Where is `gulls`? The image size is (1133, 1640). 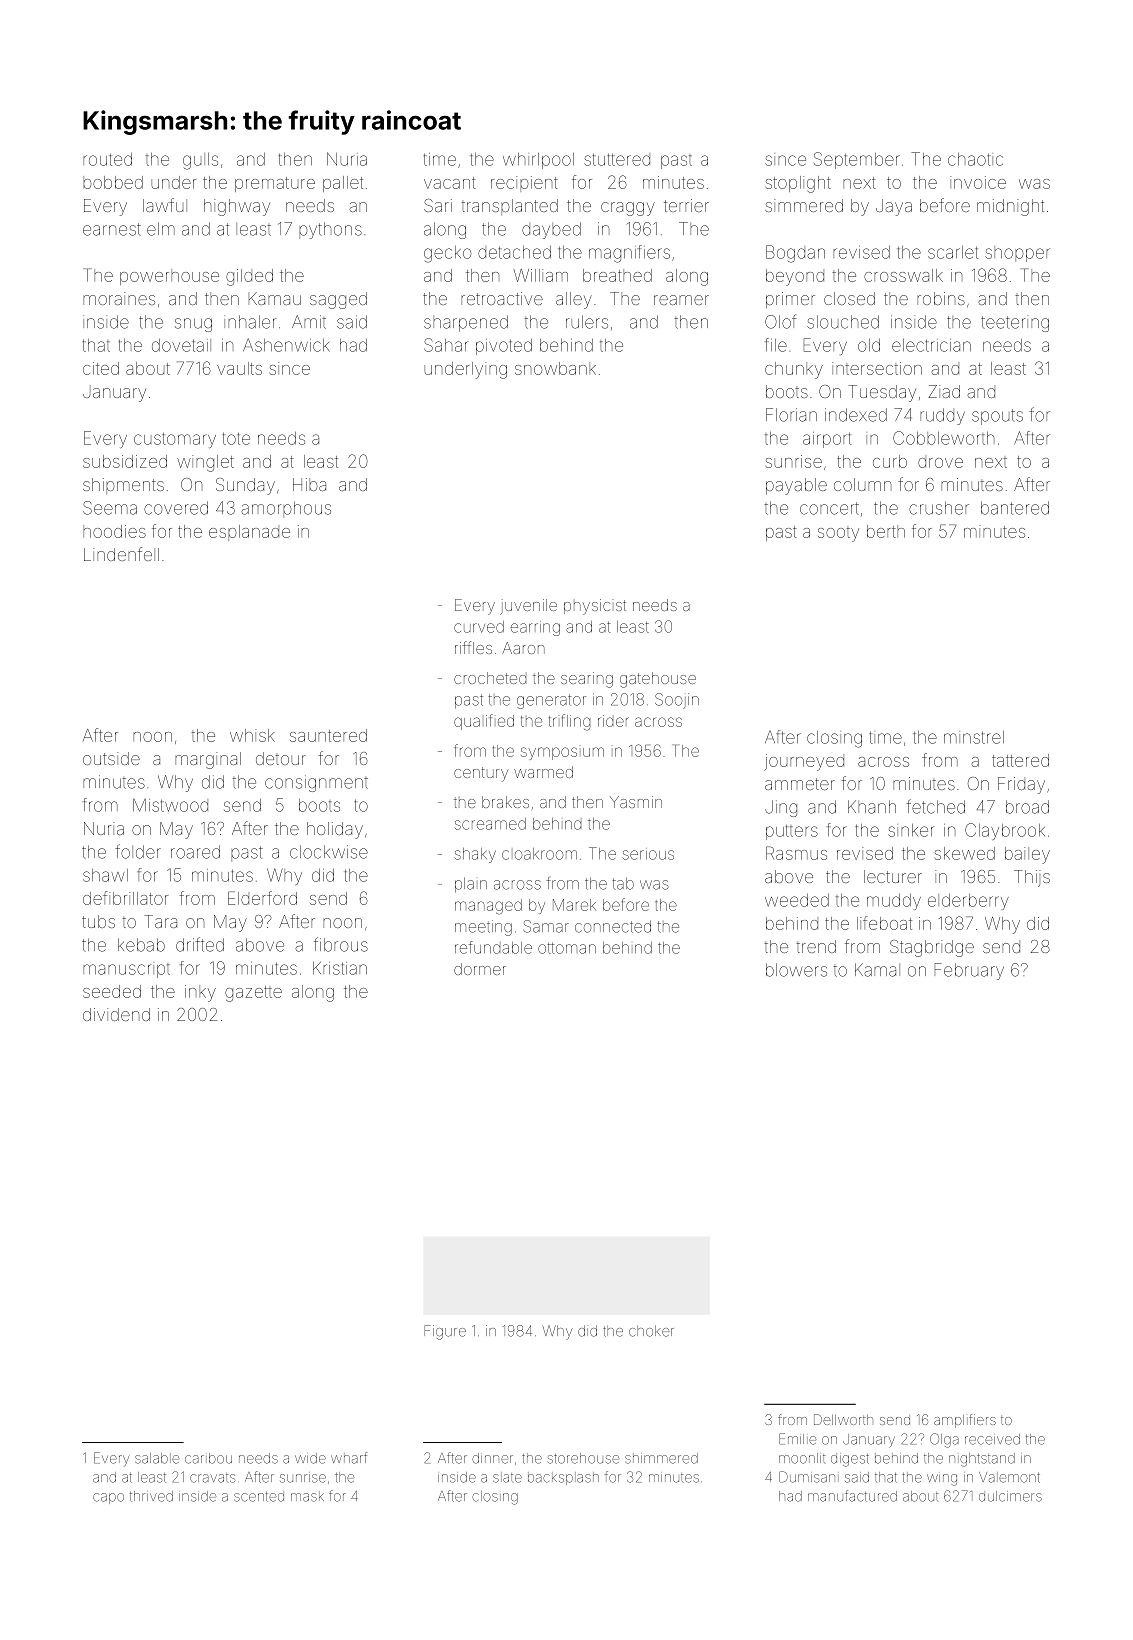
gulls is located at coordinates (200, 161).
